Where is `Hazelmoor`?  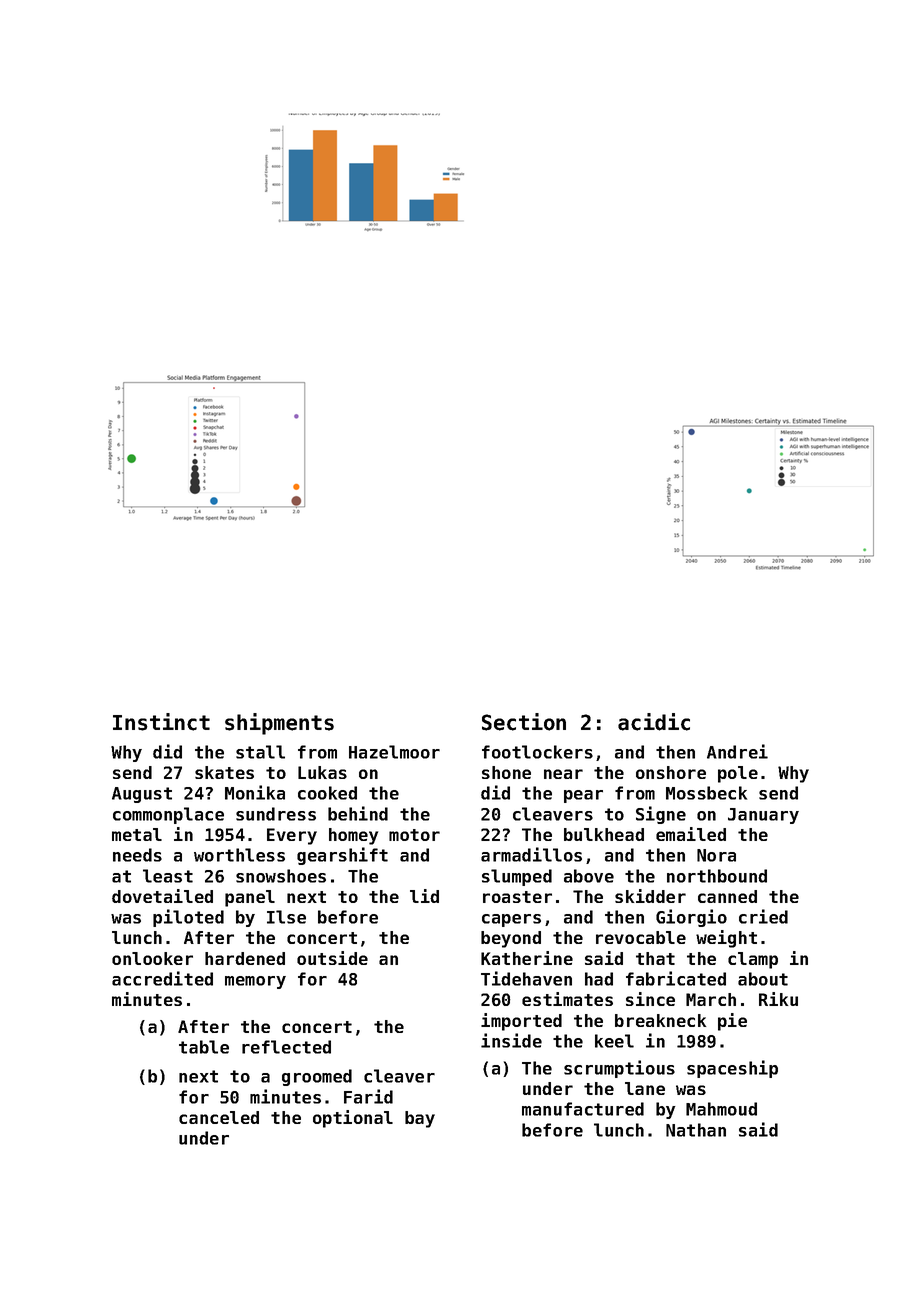 Hazelmoor is located at coordinates (394, 752).
